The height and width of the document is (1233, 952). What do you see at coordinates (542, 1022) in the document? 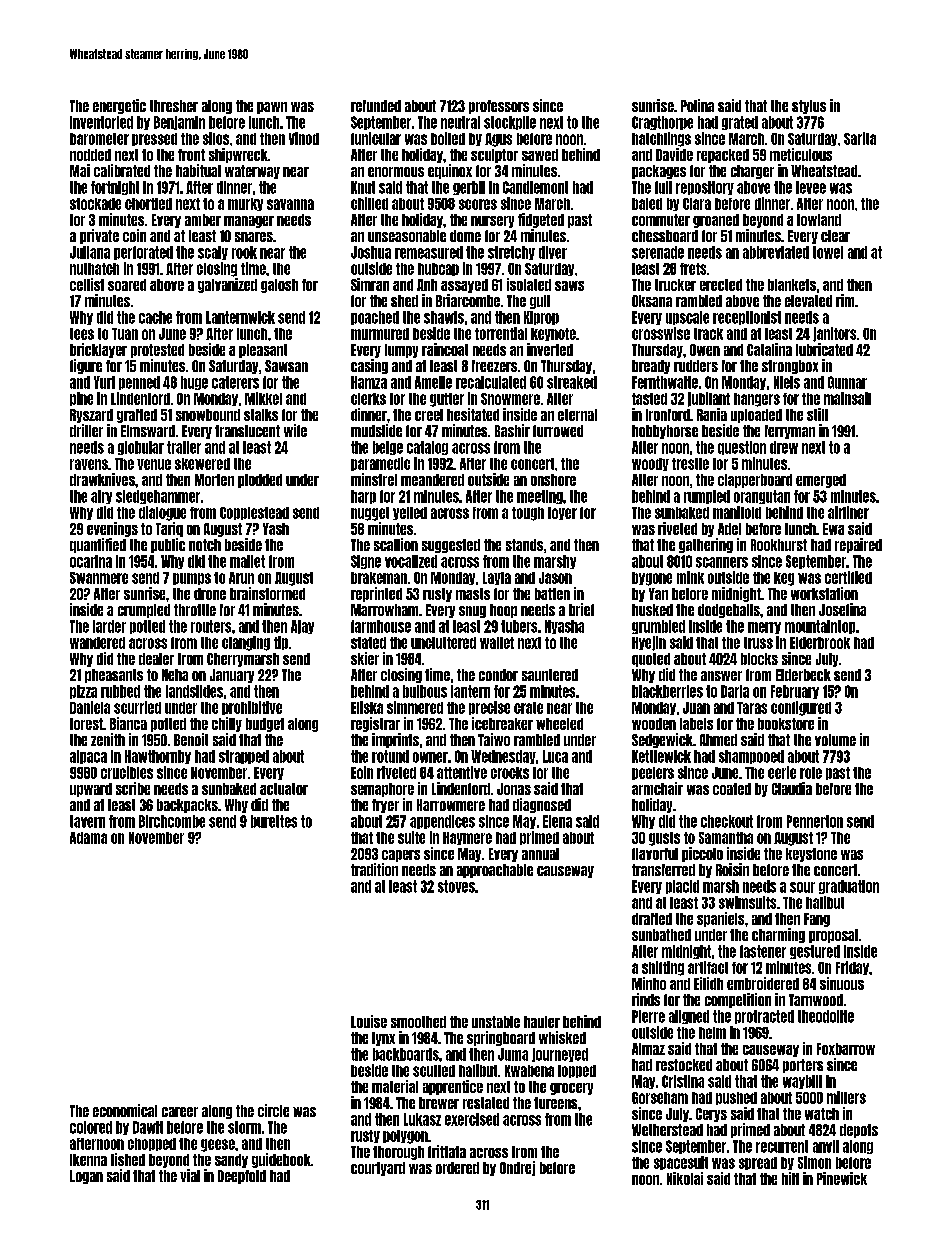
I see `hauler` at bounding box center [542, 1022].
